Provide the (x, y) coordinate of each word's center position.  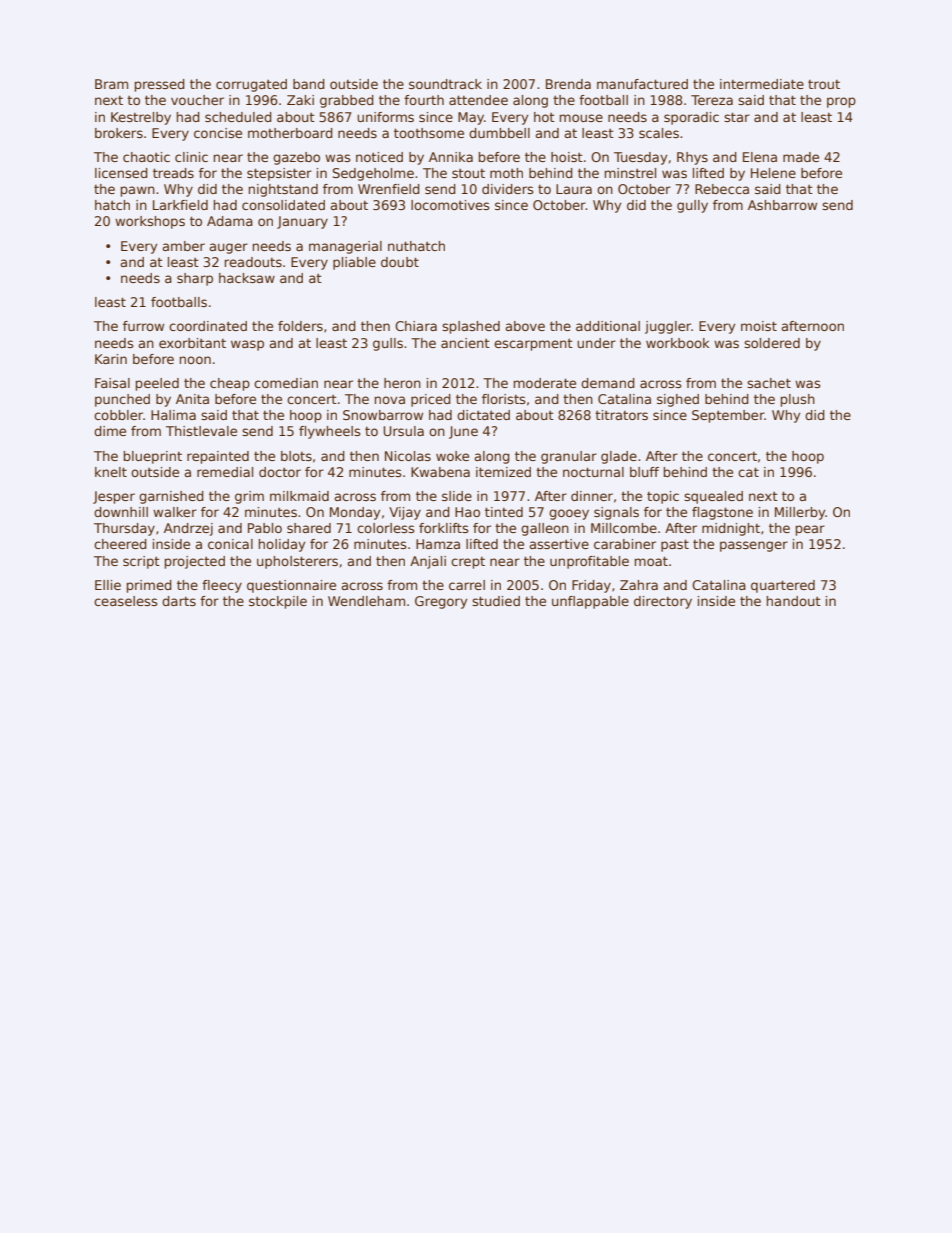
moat (651, 561)
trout (824, 84)
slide (457, 496)
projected (195, 562)
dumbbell (499, 133)
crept (468, 563)
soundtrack (445, 84)
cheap (230, 384)
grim (249, 497)
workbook (678, 343)
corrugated (251, 85)
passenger (754, 546)
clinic (191, 157)
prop (841, 102)
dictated (483, 415)
